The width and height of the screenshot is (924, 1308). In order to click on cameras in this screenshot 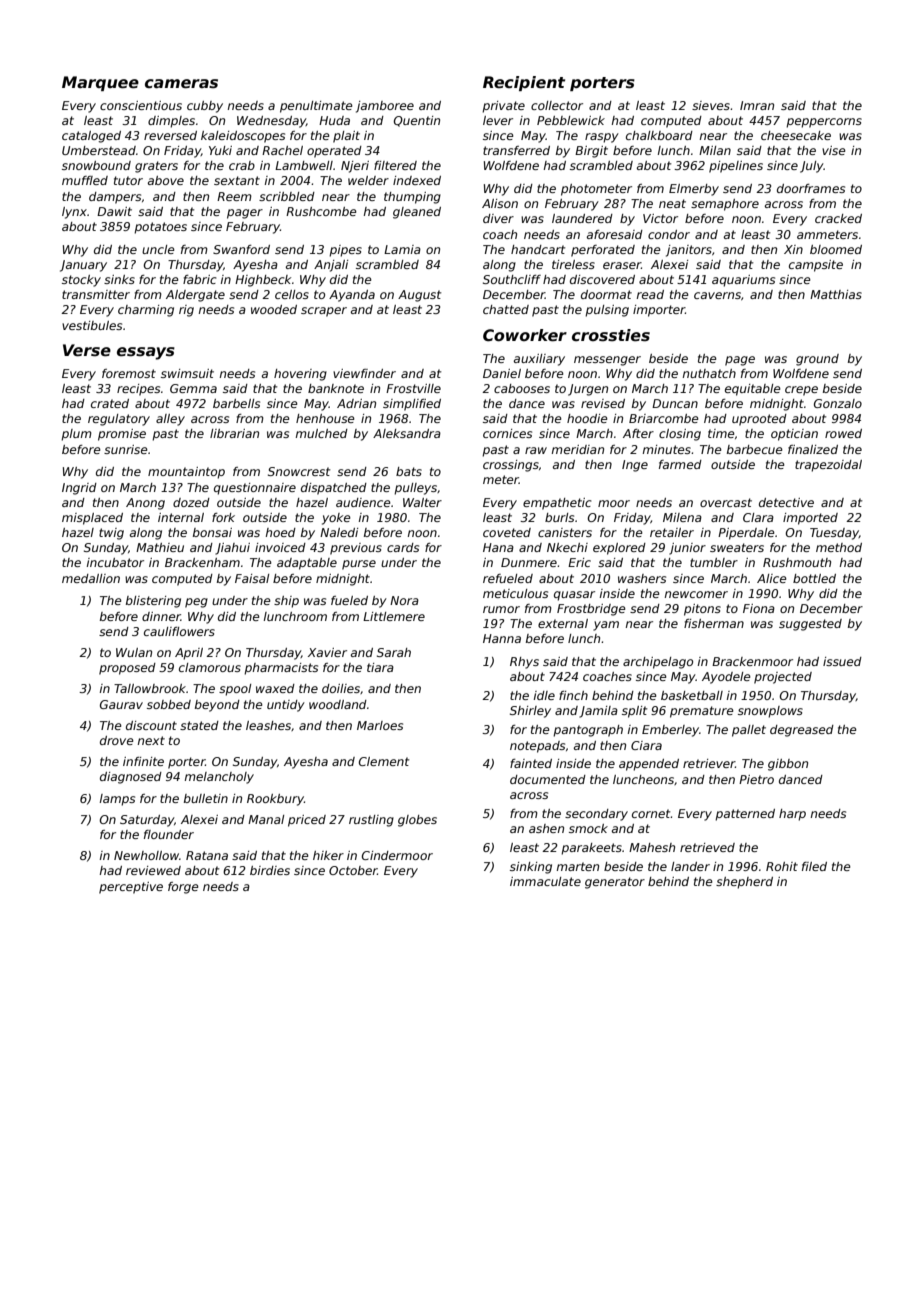, I will do `click(181, 84)`.
